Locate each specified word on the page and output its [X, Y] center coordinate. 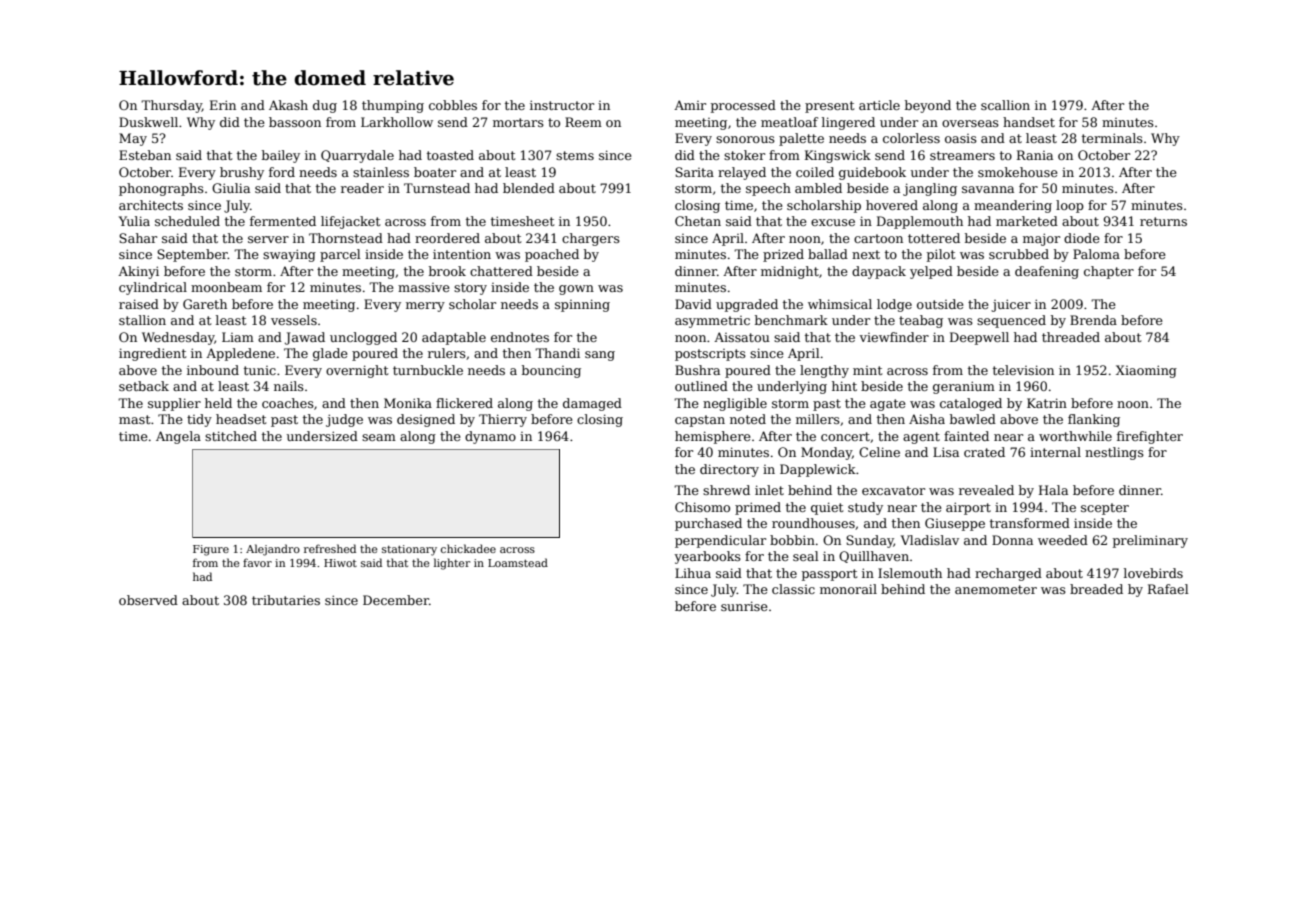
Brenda [1093, 320]
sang [600, 356]
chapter [1109, 272]
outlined [701, 386]
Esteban [145, 155]
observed [148, 600]
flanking [1094, 420]
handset [1029, 122]
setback [144, 386]
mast [134, 419]
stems [575, 155]
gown [576, 290]
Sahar [138, 238]
